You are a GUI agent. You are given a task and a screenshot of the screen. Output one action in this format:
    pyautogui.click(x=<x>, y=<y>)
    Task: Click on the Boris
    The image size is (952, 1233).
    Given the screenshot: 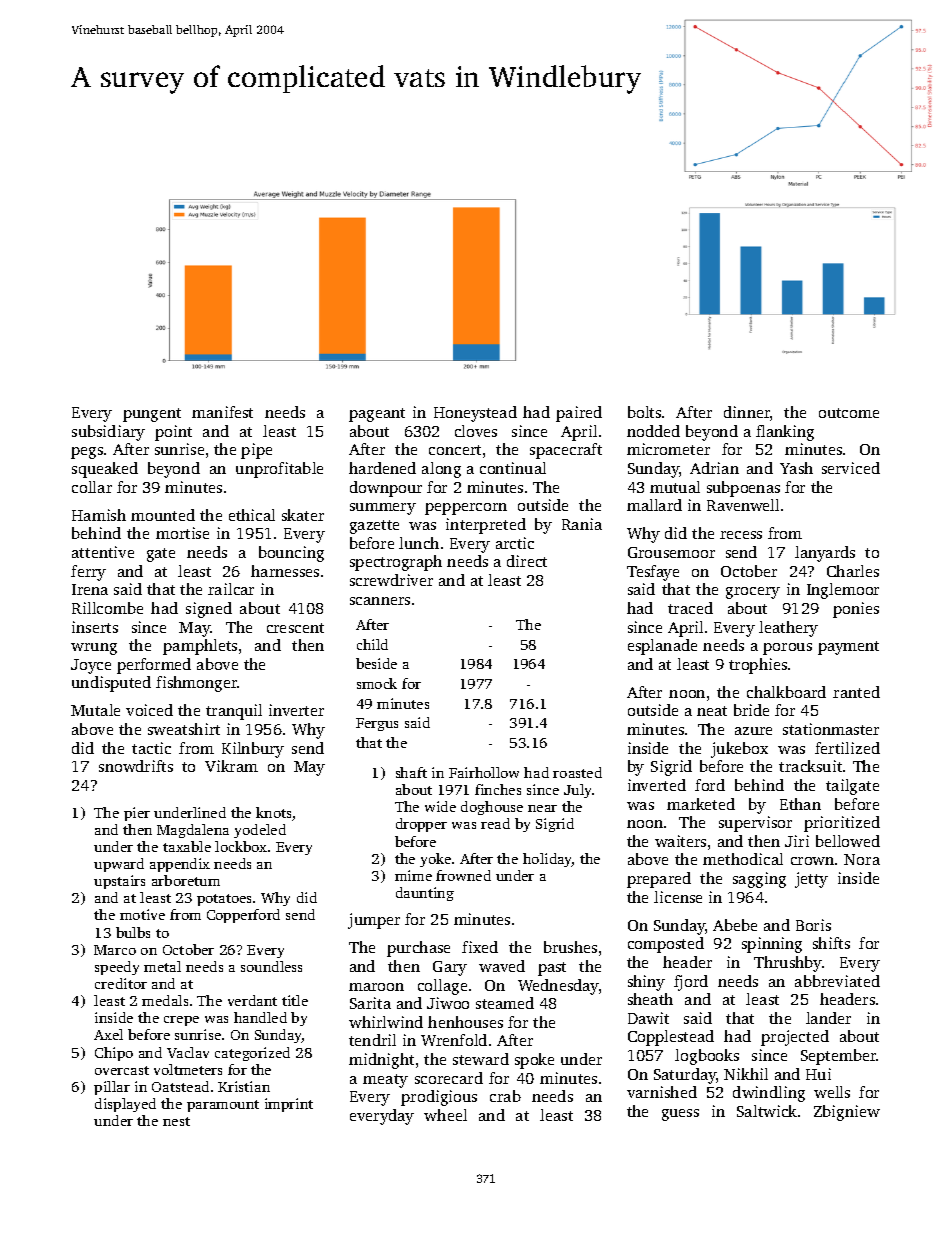 What is the action you would take?
    pyautogui.click(x=813, y=925)
